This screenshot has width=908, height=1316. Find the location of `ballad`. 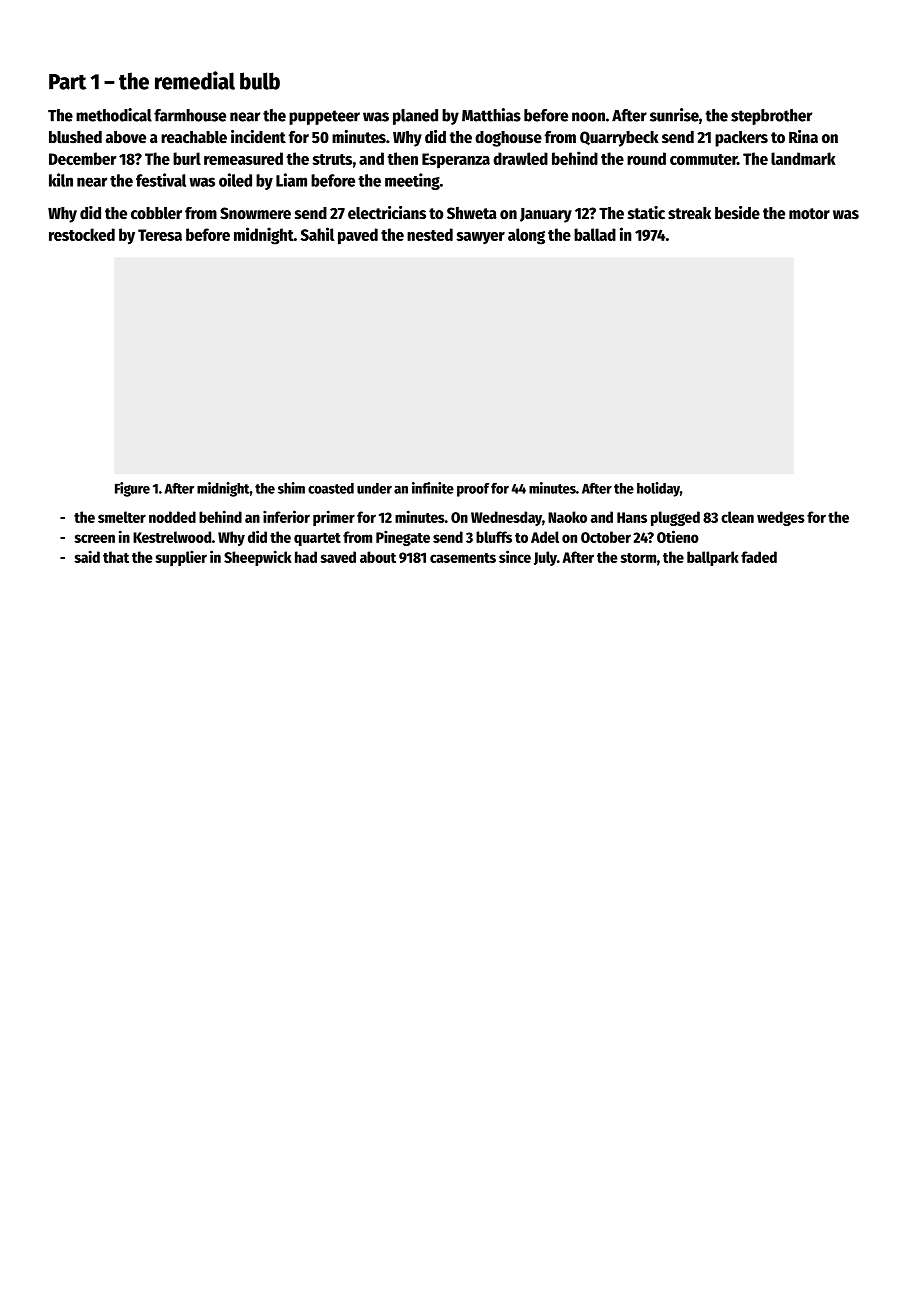

ballad is located at coordinates (595, 234).
